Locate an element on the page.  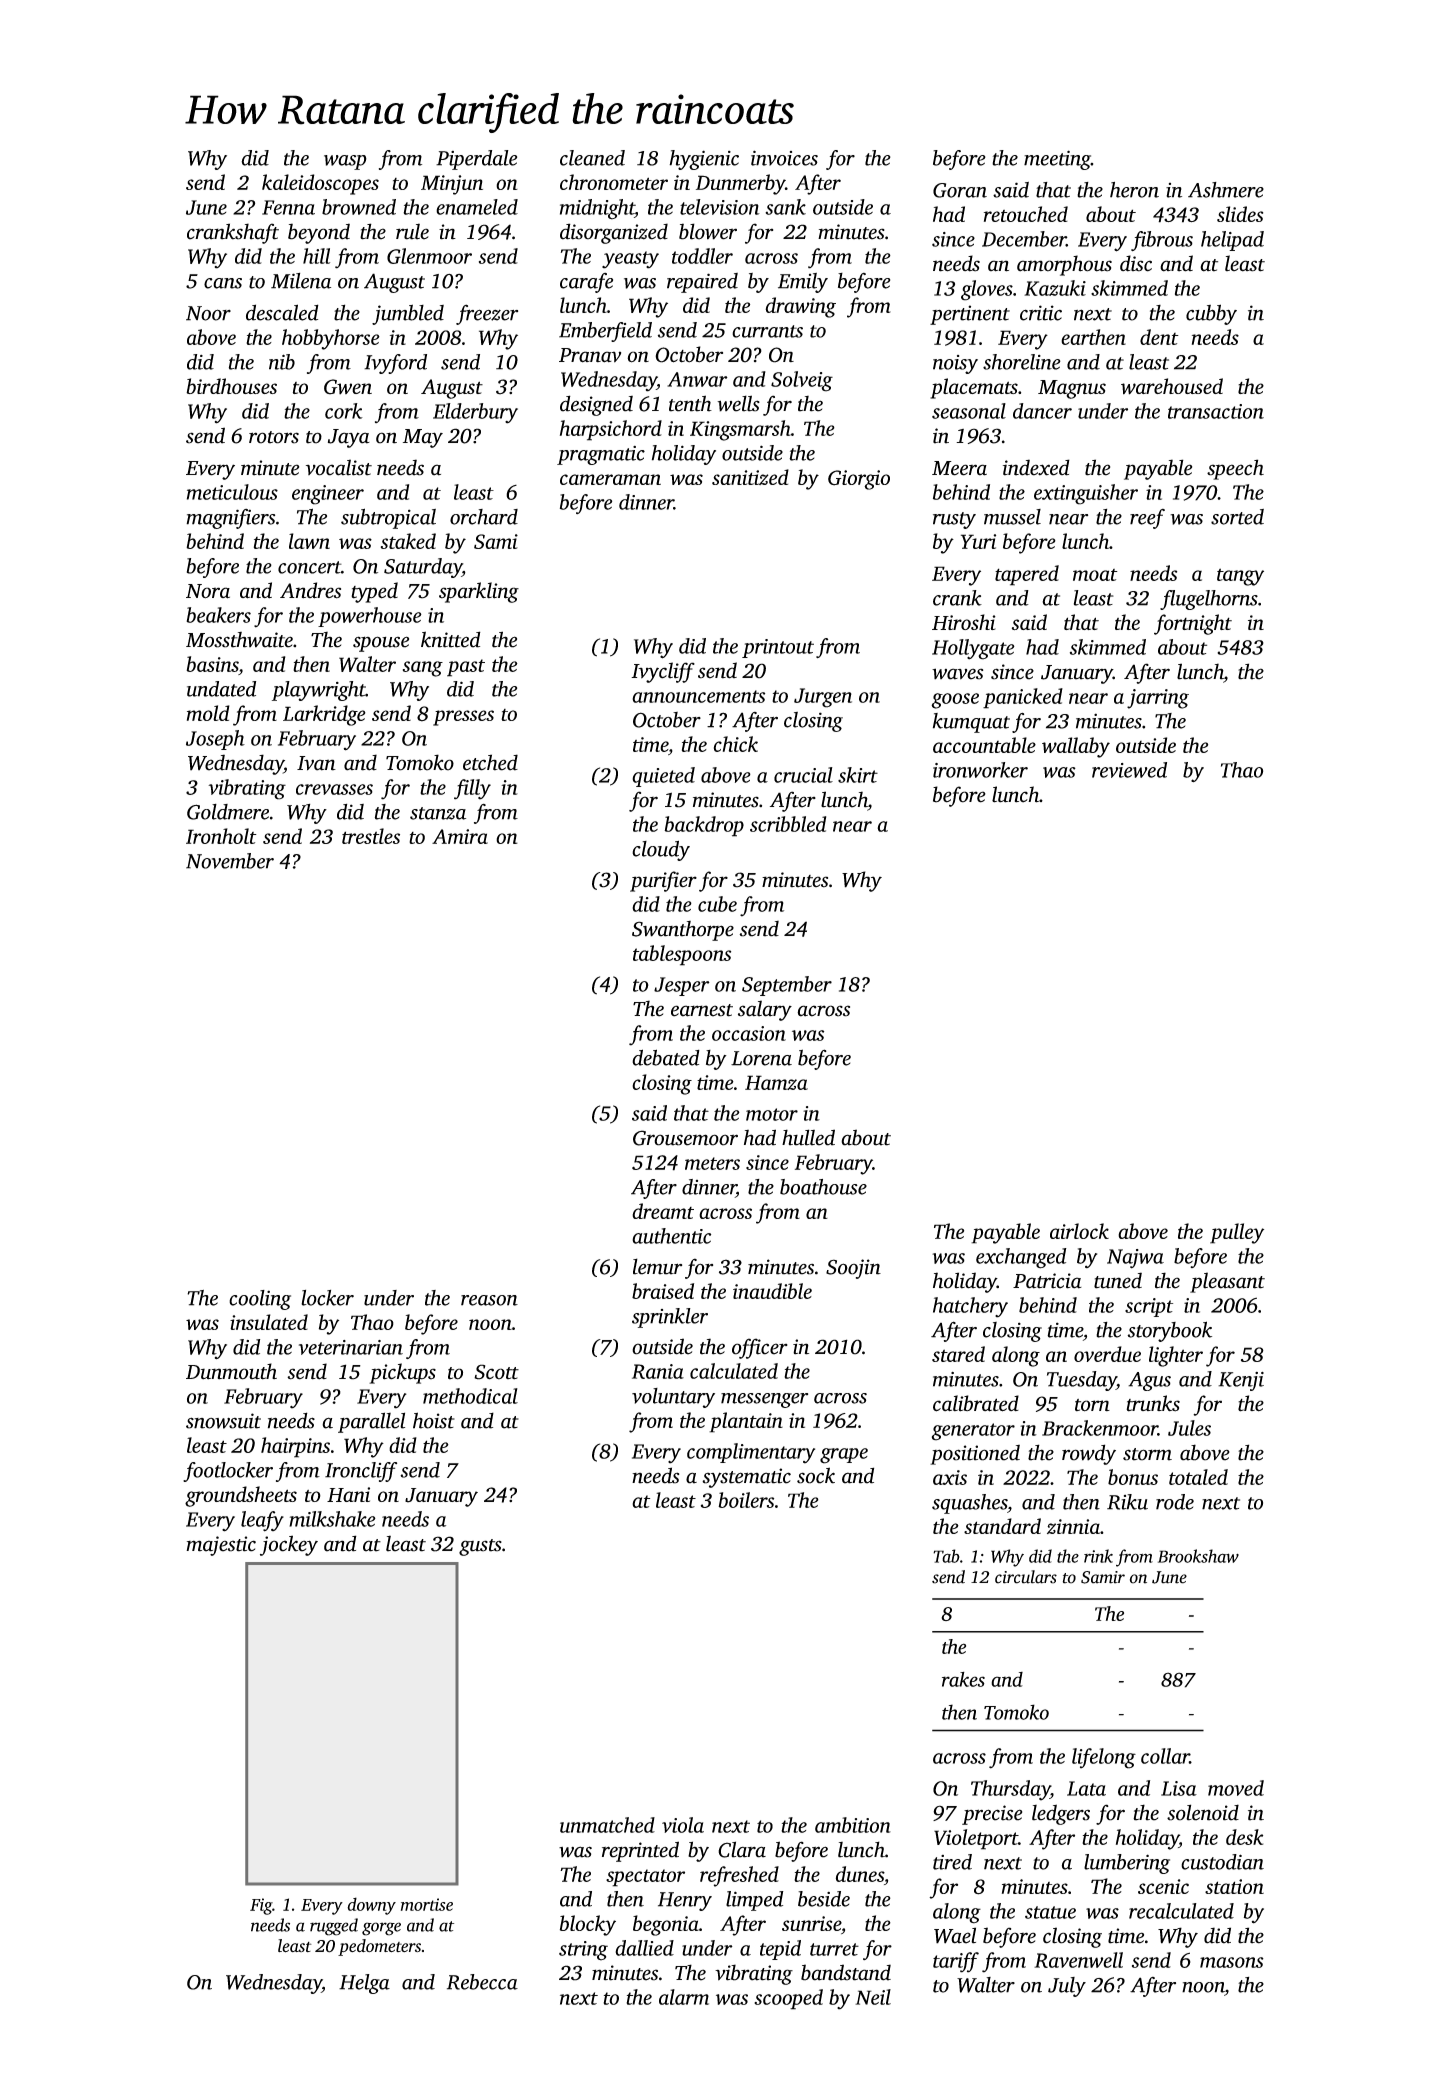
Brookshaw is located at coordinates (1198, 1556).
